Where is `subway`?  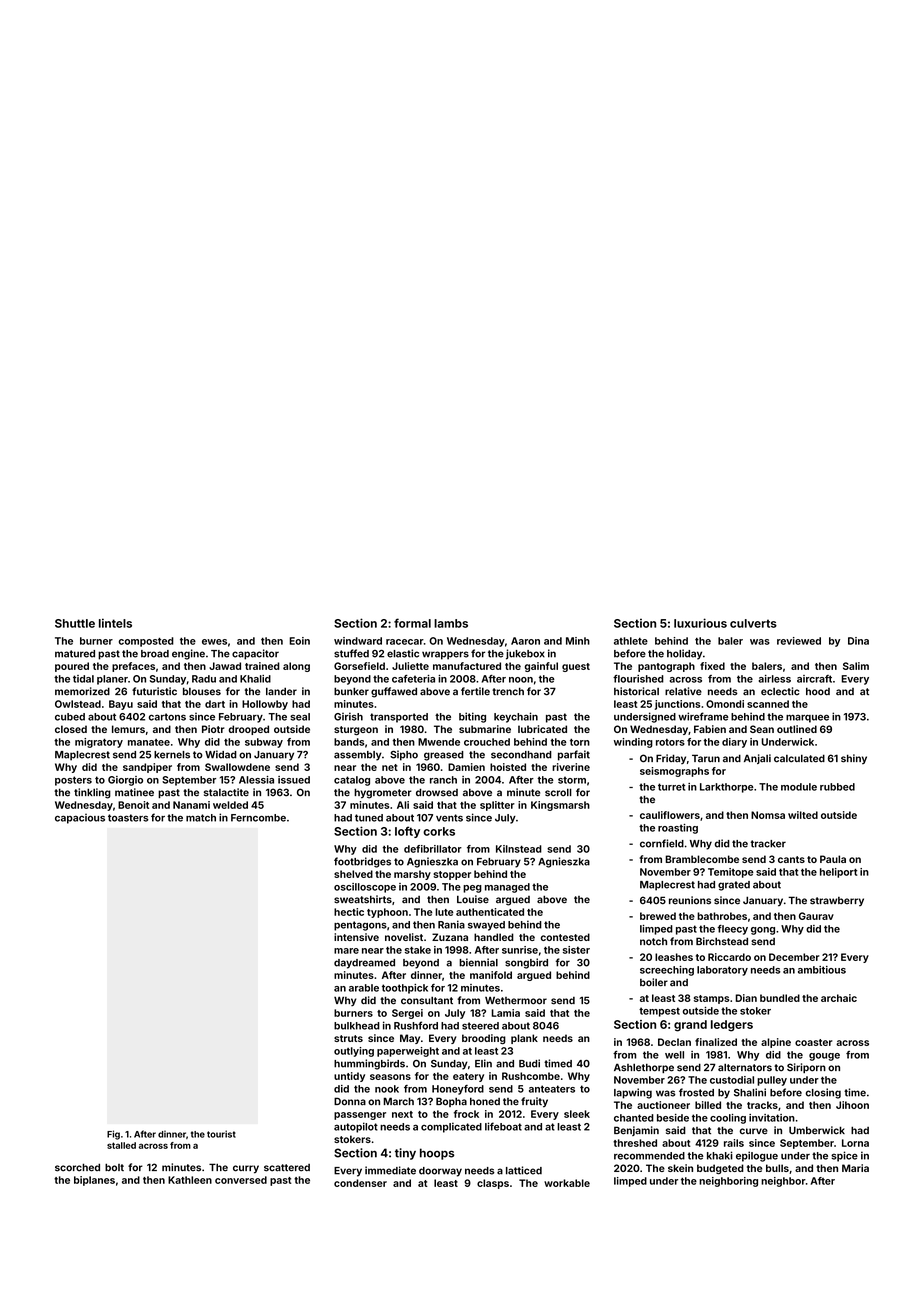
subway is located at coordinates (264, 743).
